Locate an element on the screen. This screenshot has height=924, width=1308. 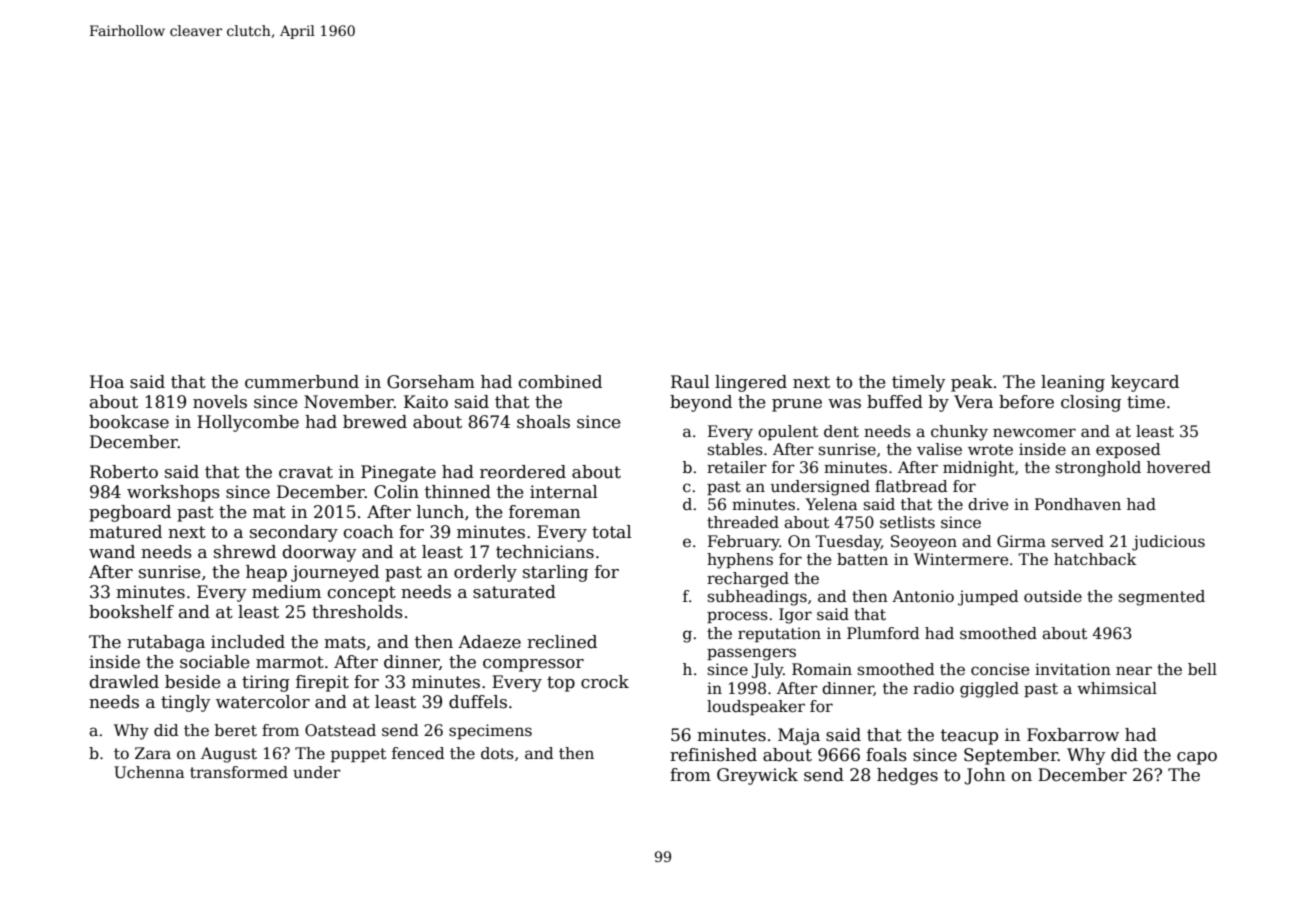
Wintermere is located at coordinates (961, 559).
